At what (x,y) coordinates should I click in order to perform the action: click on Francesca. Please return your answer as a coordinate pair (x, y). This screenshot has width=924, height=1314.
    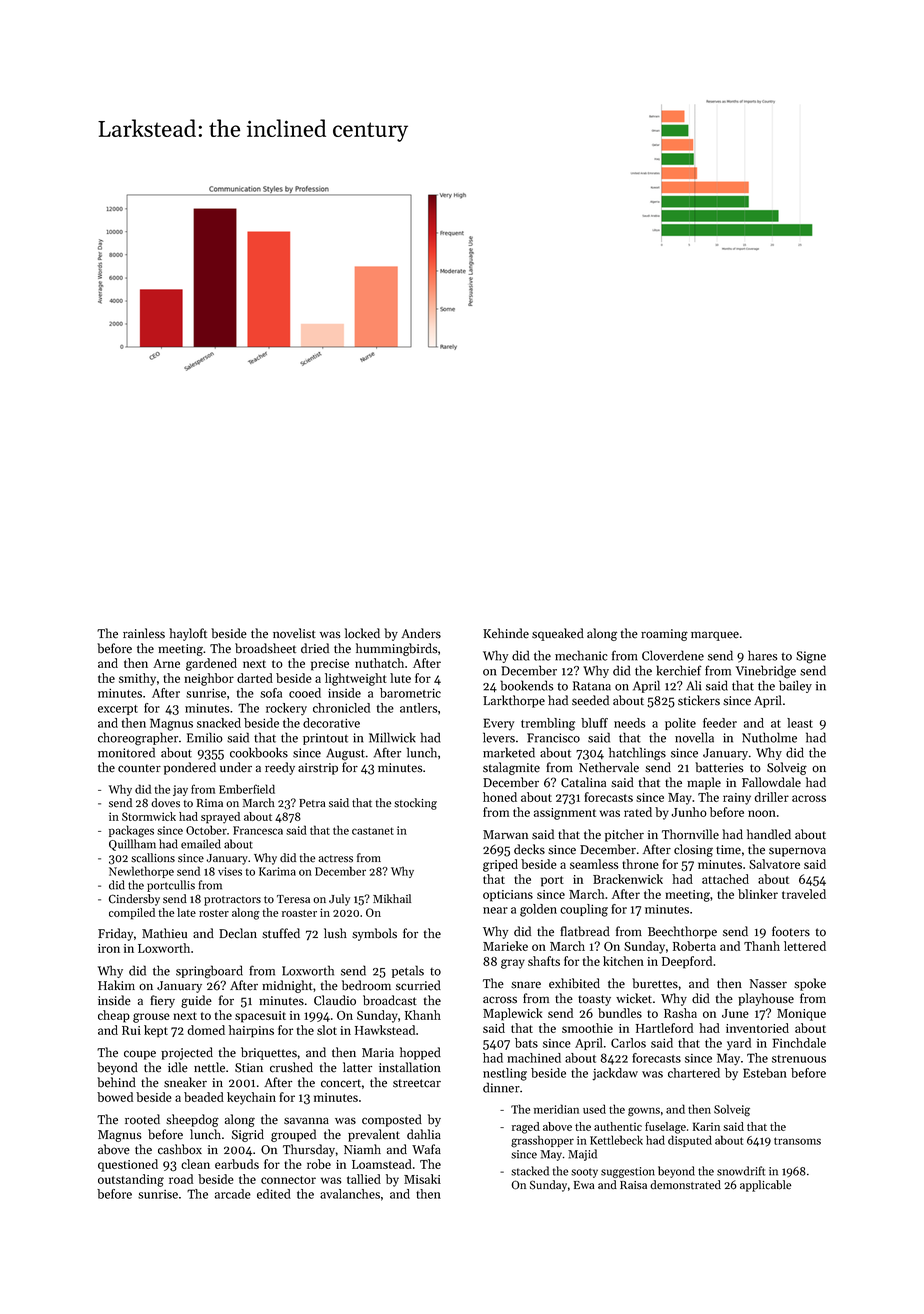
    Looking at the image, I should click on (258, 830).
